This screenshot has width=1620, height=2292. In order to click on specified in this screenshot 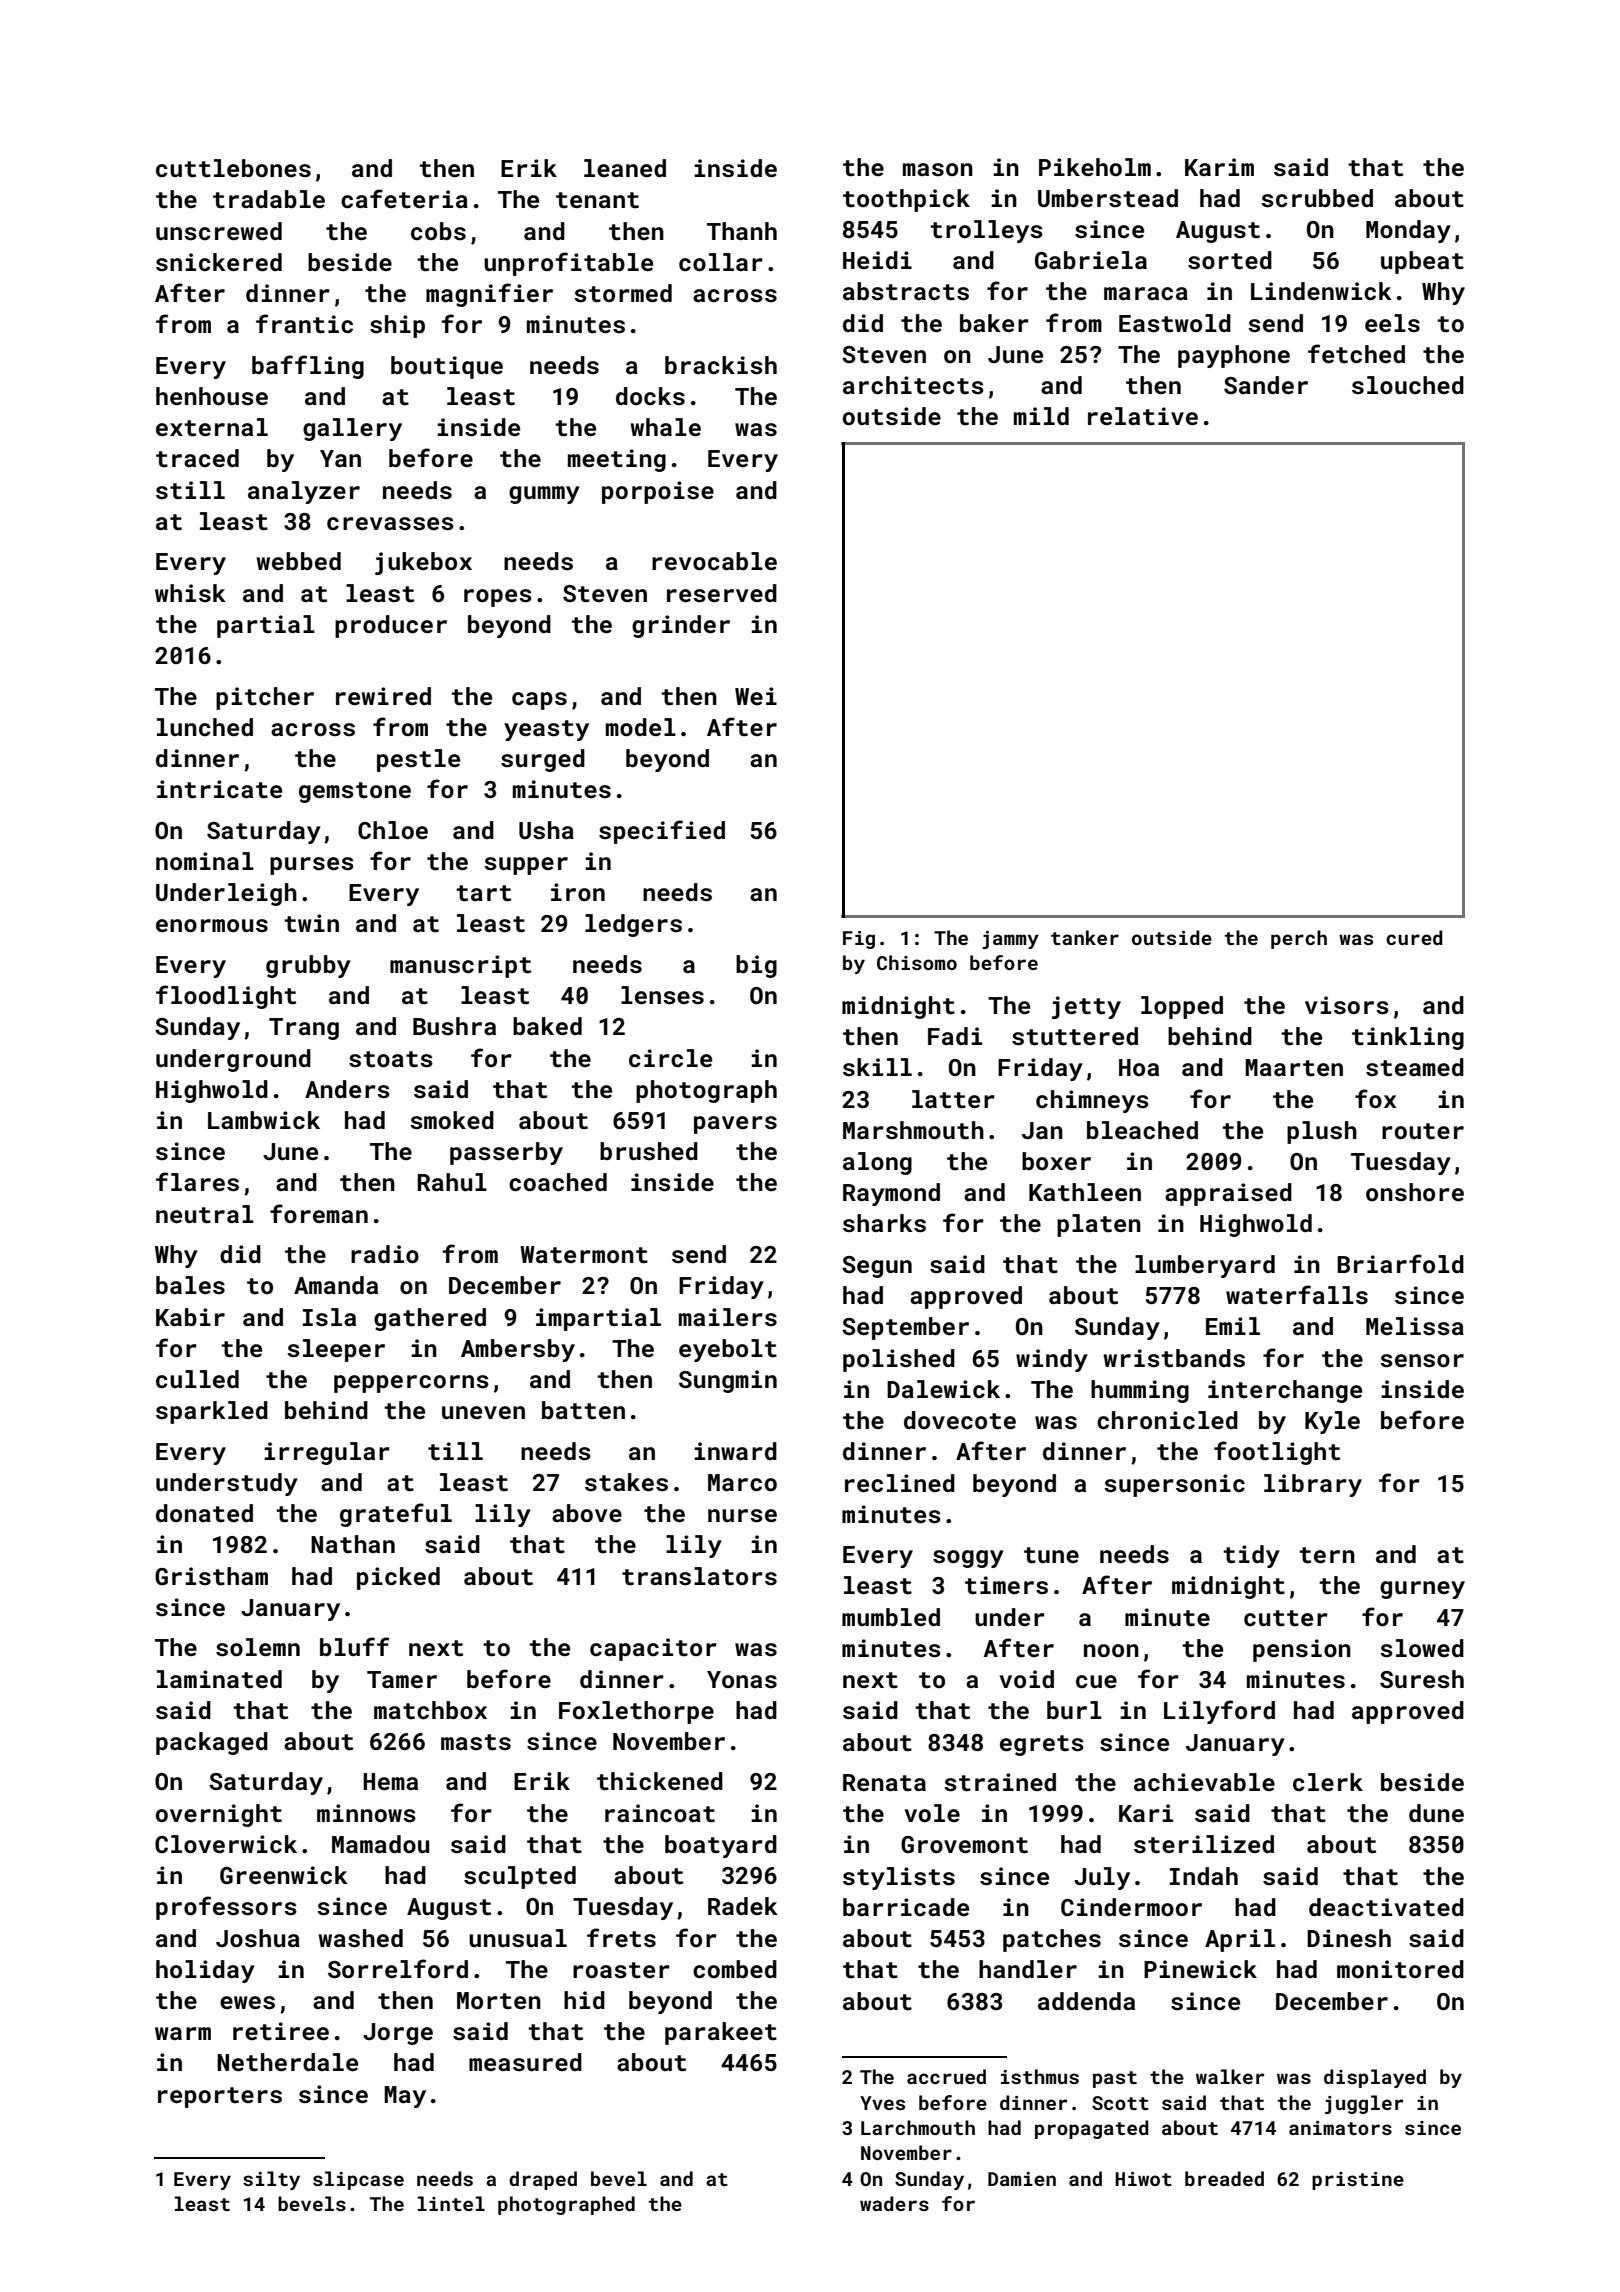, I will do `click(662, 832)`.
